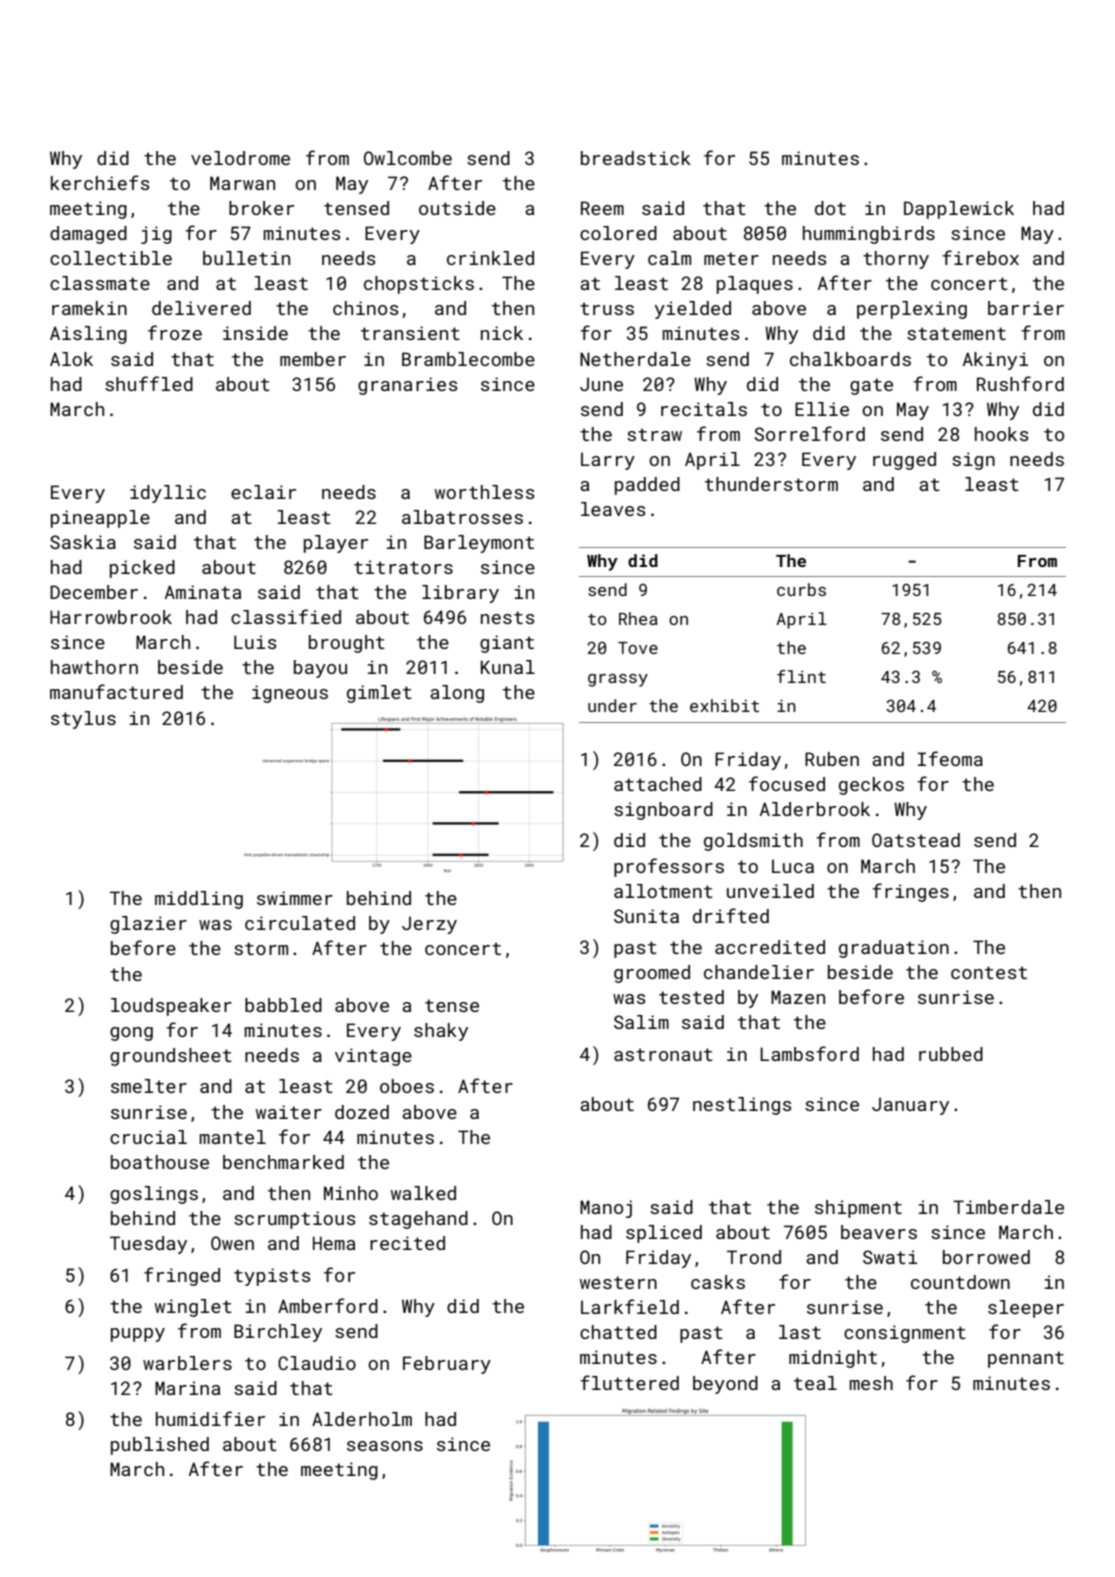 The height and width of the screenshot is (1577, 1115). What do you see at coordinates (485, 492) in the screenshot?
I see `worthless` at bounding box center [485, 492].
